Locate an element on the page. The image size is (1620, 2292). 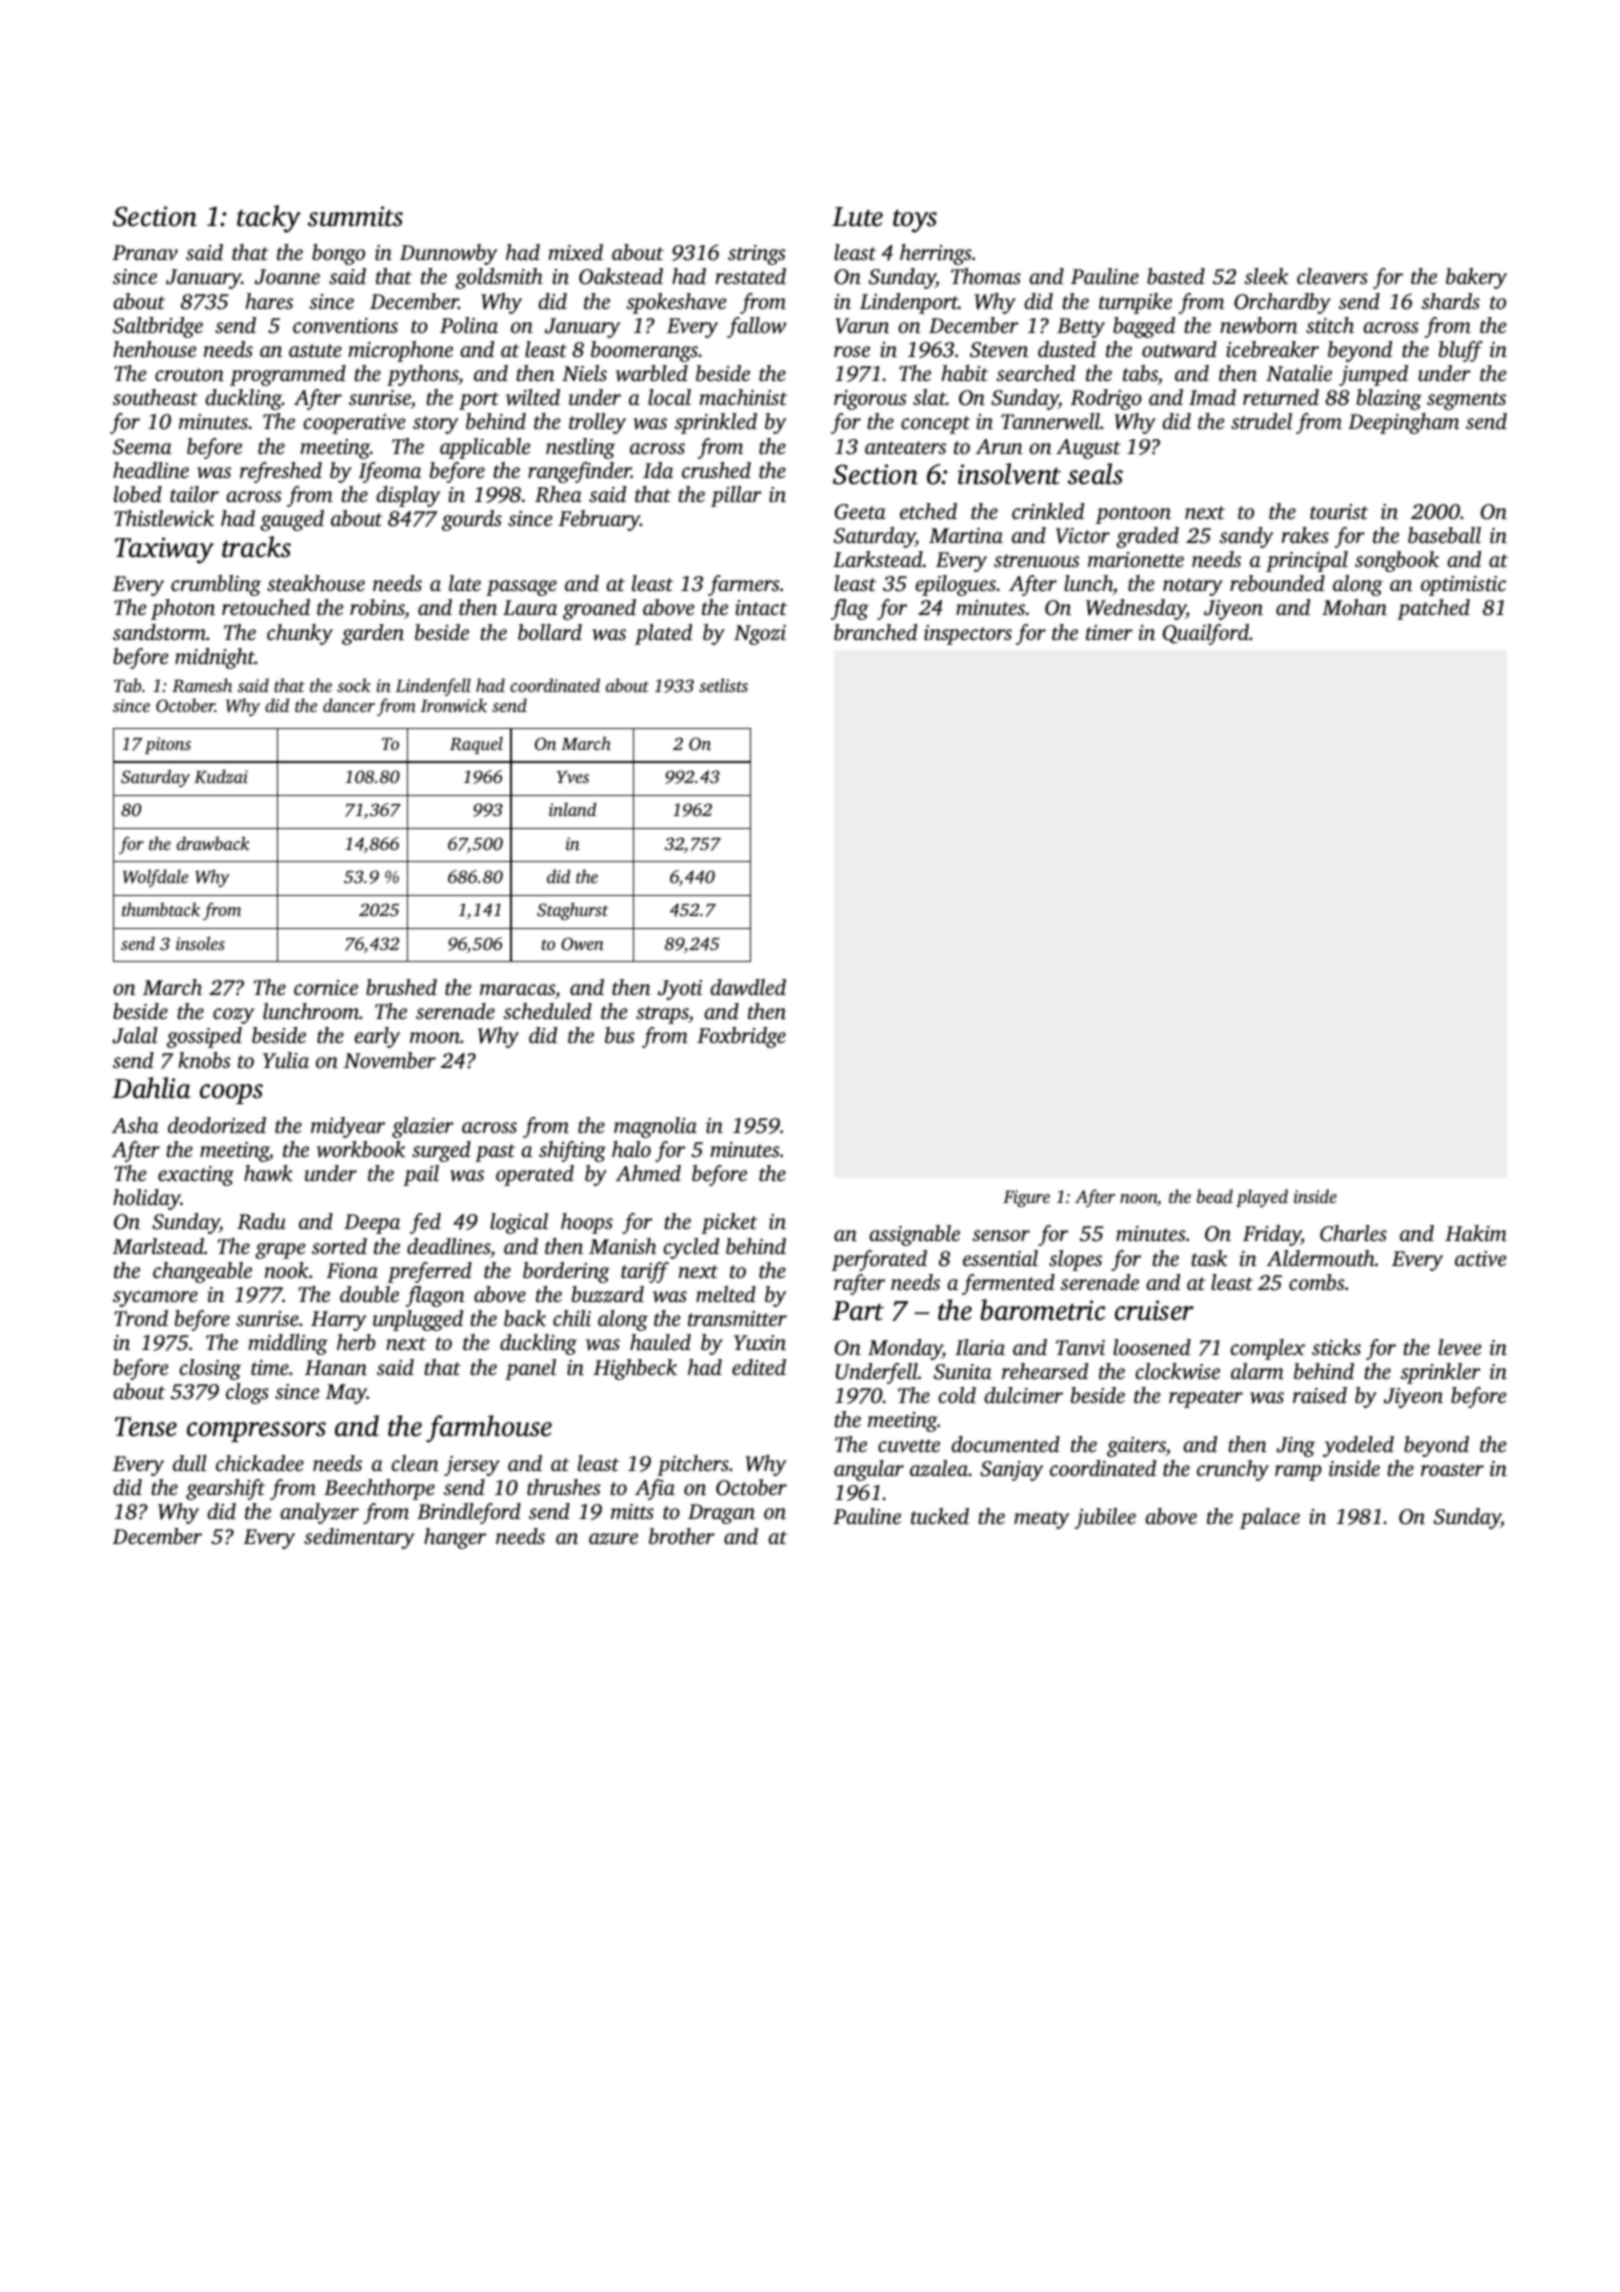
principal is located at coordinates (1307, 561).
